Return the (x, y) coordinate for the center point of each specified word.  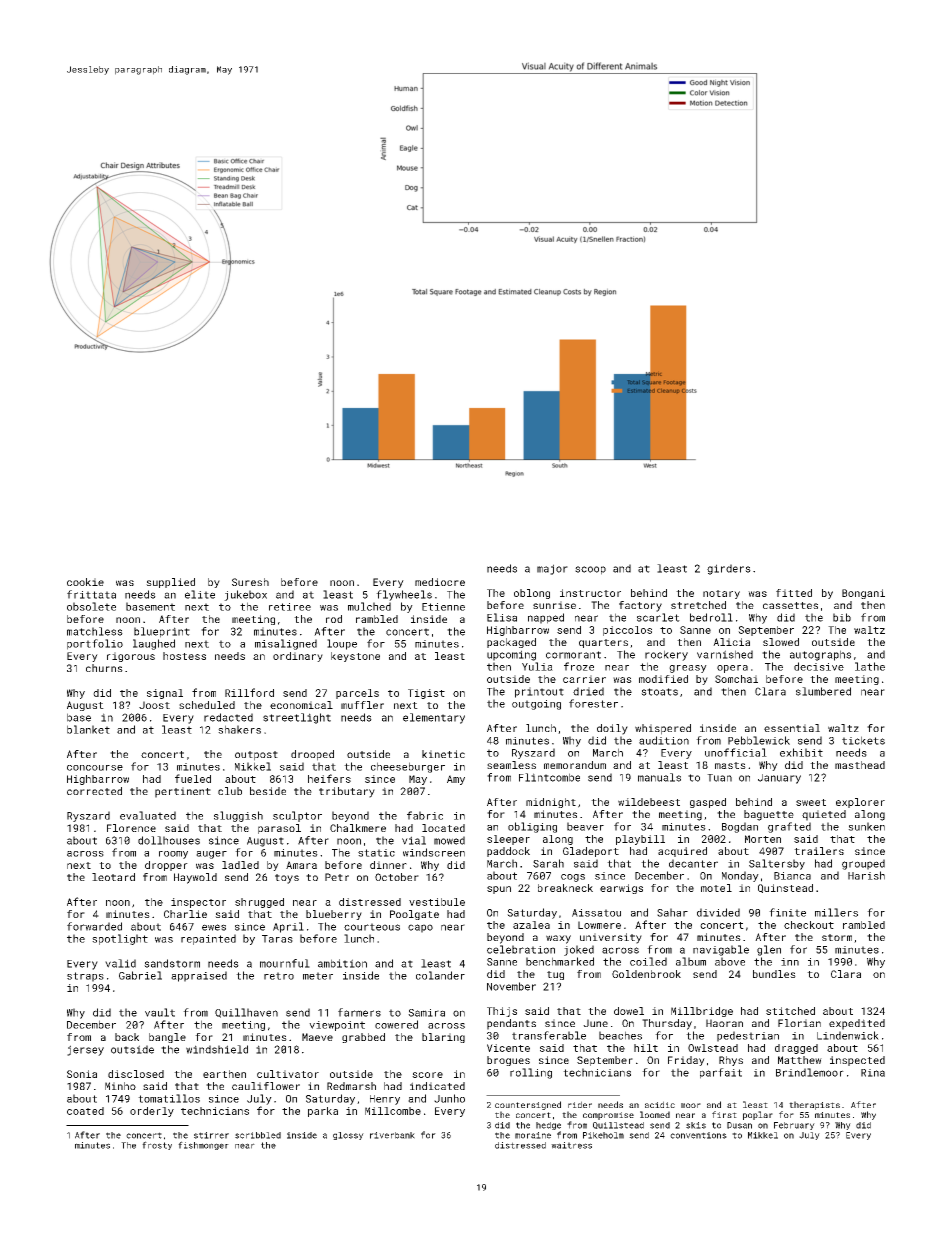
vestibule (437, 902)
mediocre (440, 582)
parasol (279, 829)
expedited (857, 1024)
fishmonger (203, 1145)
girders (729, 569)
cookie (85, 582)
